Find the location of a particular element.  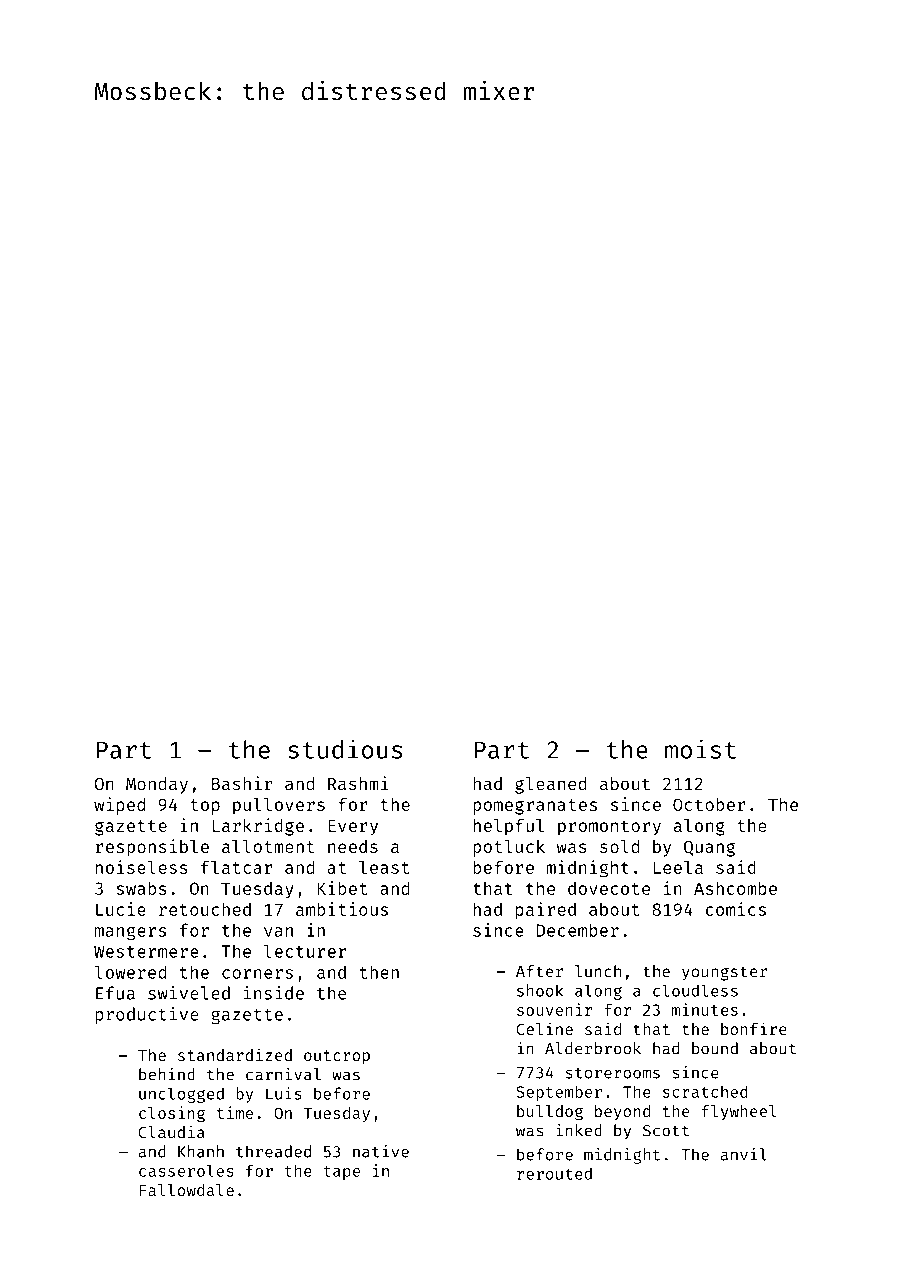

outcrop is located at coordinates (337, 1057).
